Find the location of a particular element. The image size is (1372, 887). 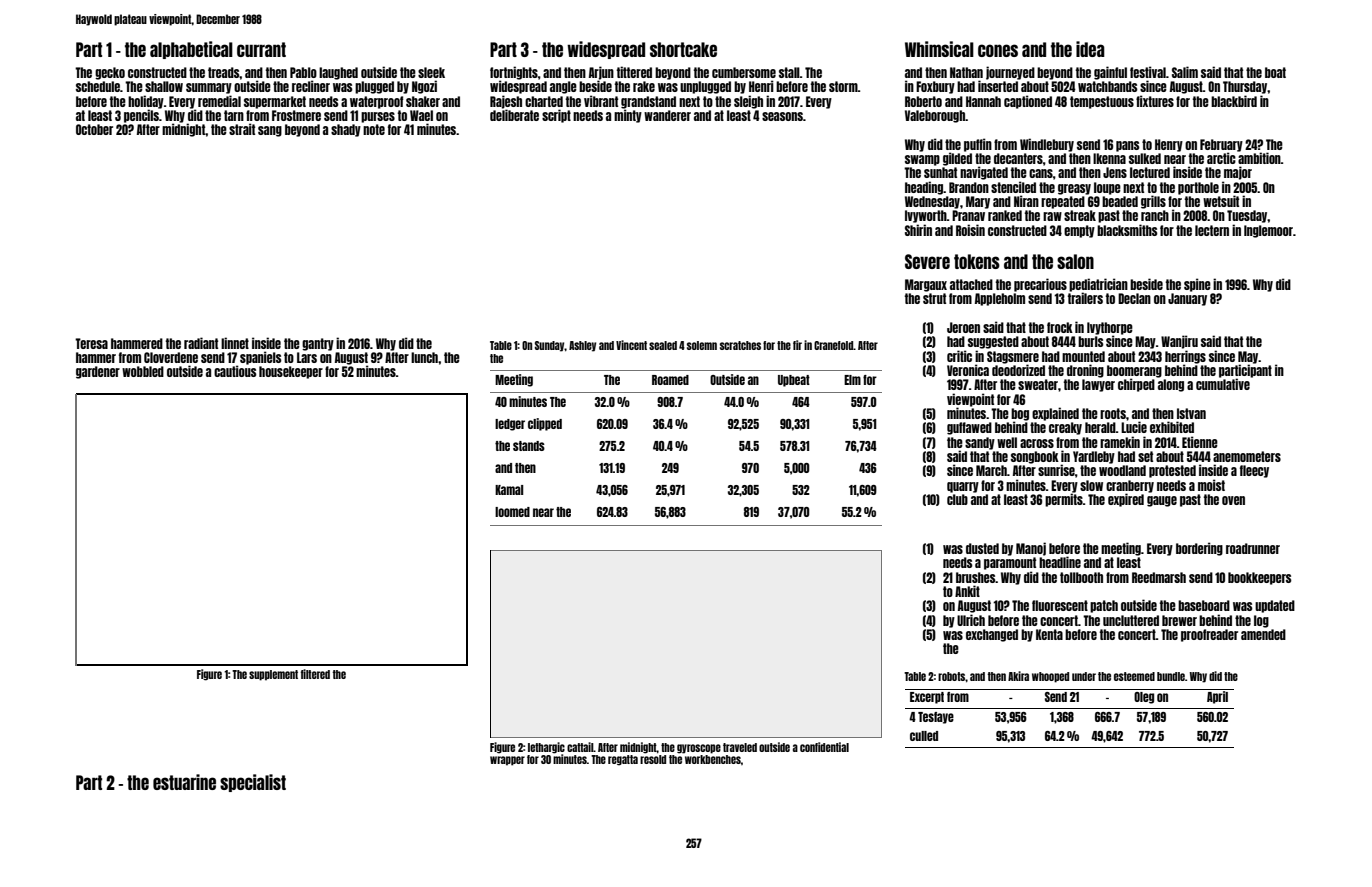

culled is located at coordinates (924, 736).
